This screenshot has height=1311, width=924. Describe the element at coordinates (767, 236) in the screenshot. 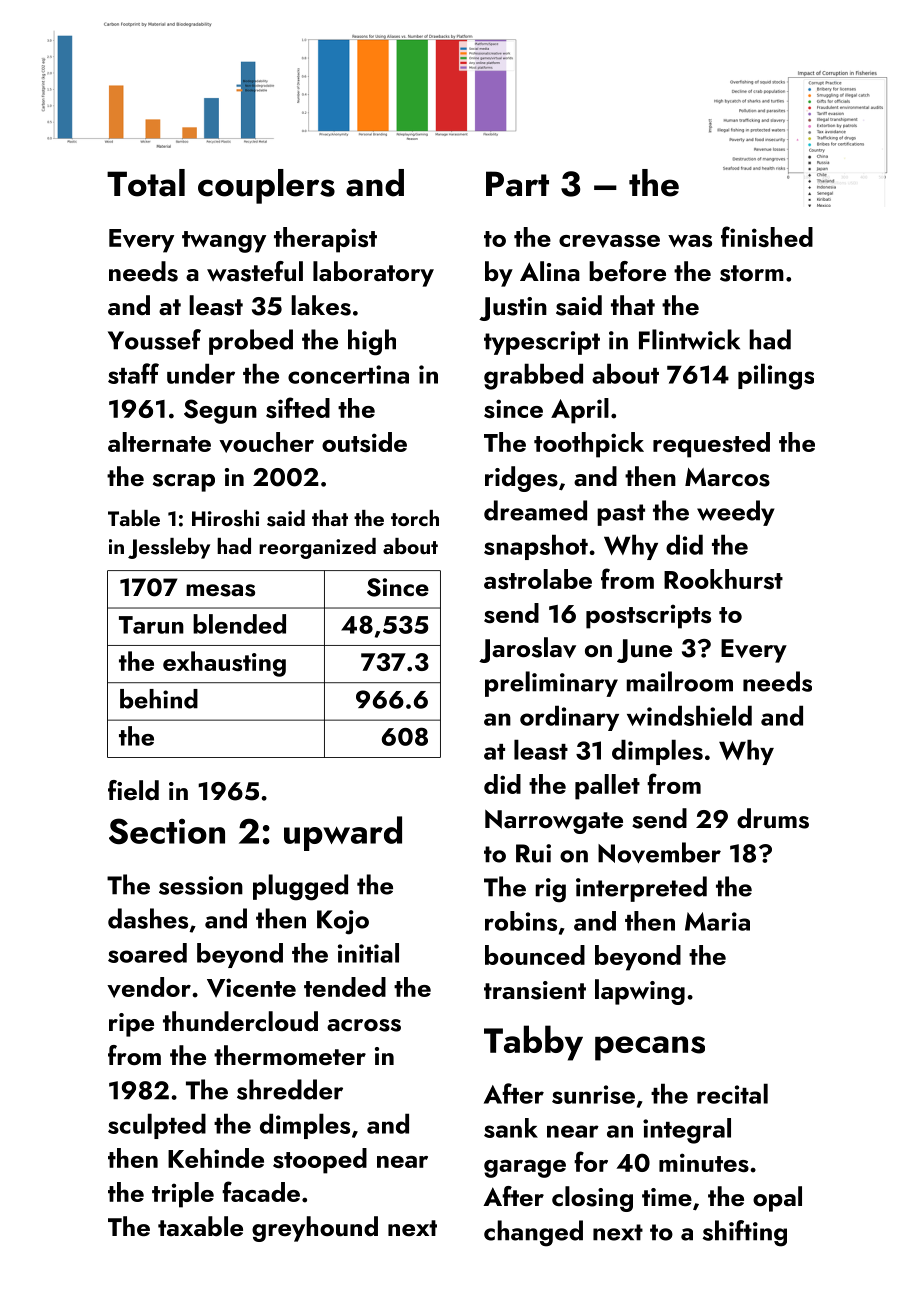

I see `finished` at that location.
